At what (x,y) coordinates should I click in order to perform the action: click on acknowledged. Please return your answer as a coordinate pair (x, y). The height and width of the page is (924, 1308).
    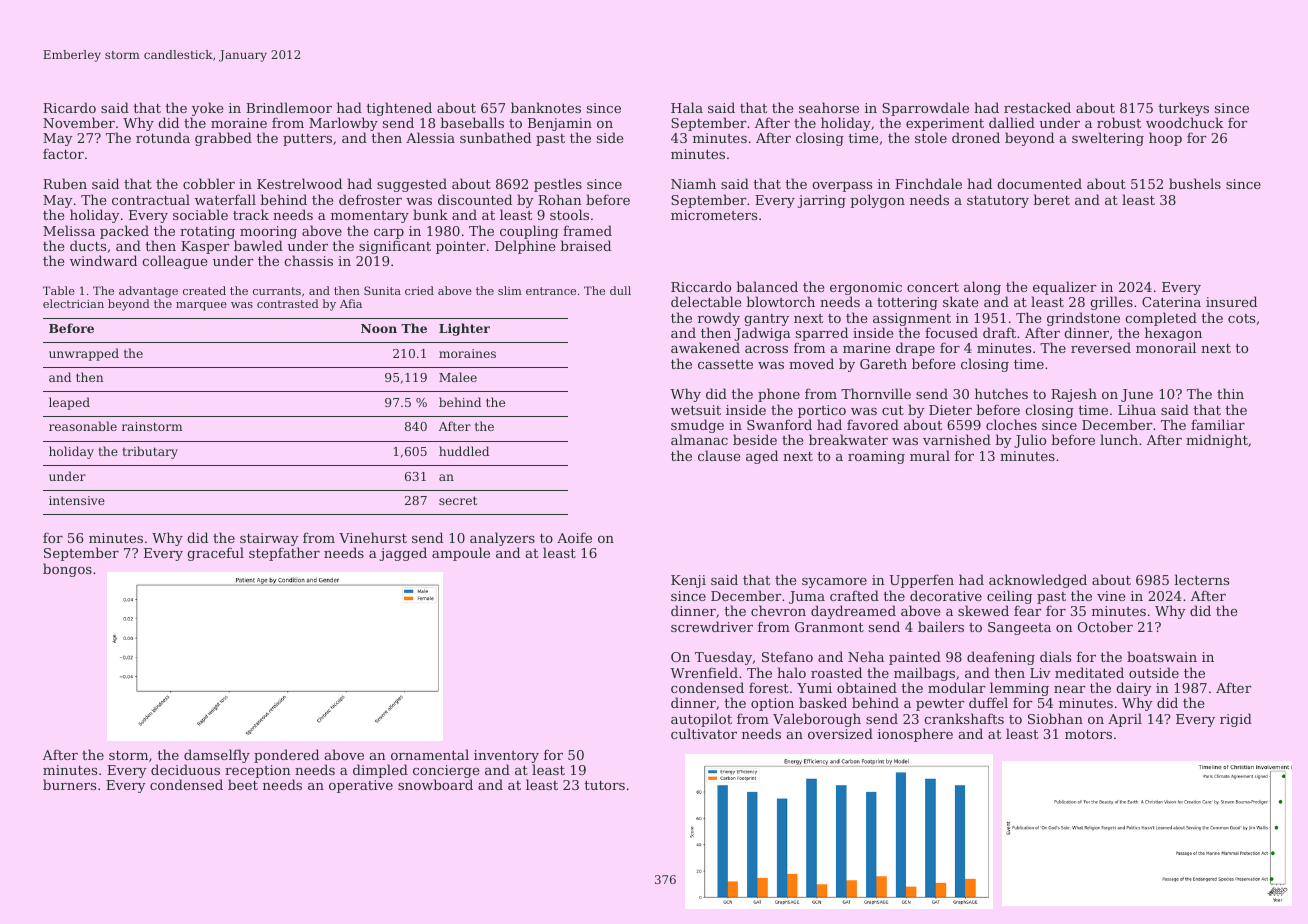
    Looking at the image, I should click on (1038, 581).
